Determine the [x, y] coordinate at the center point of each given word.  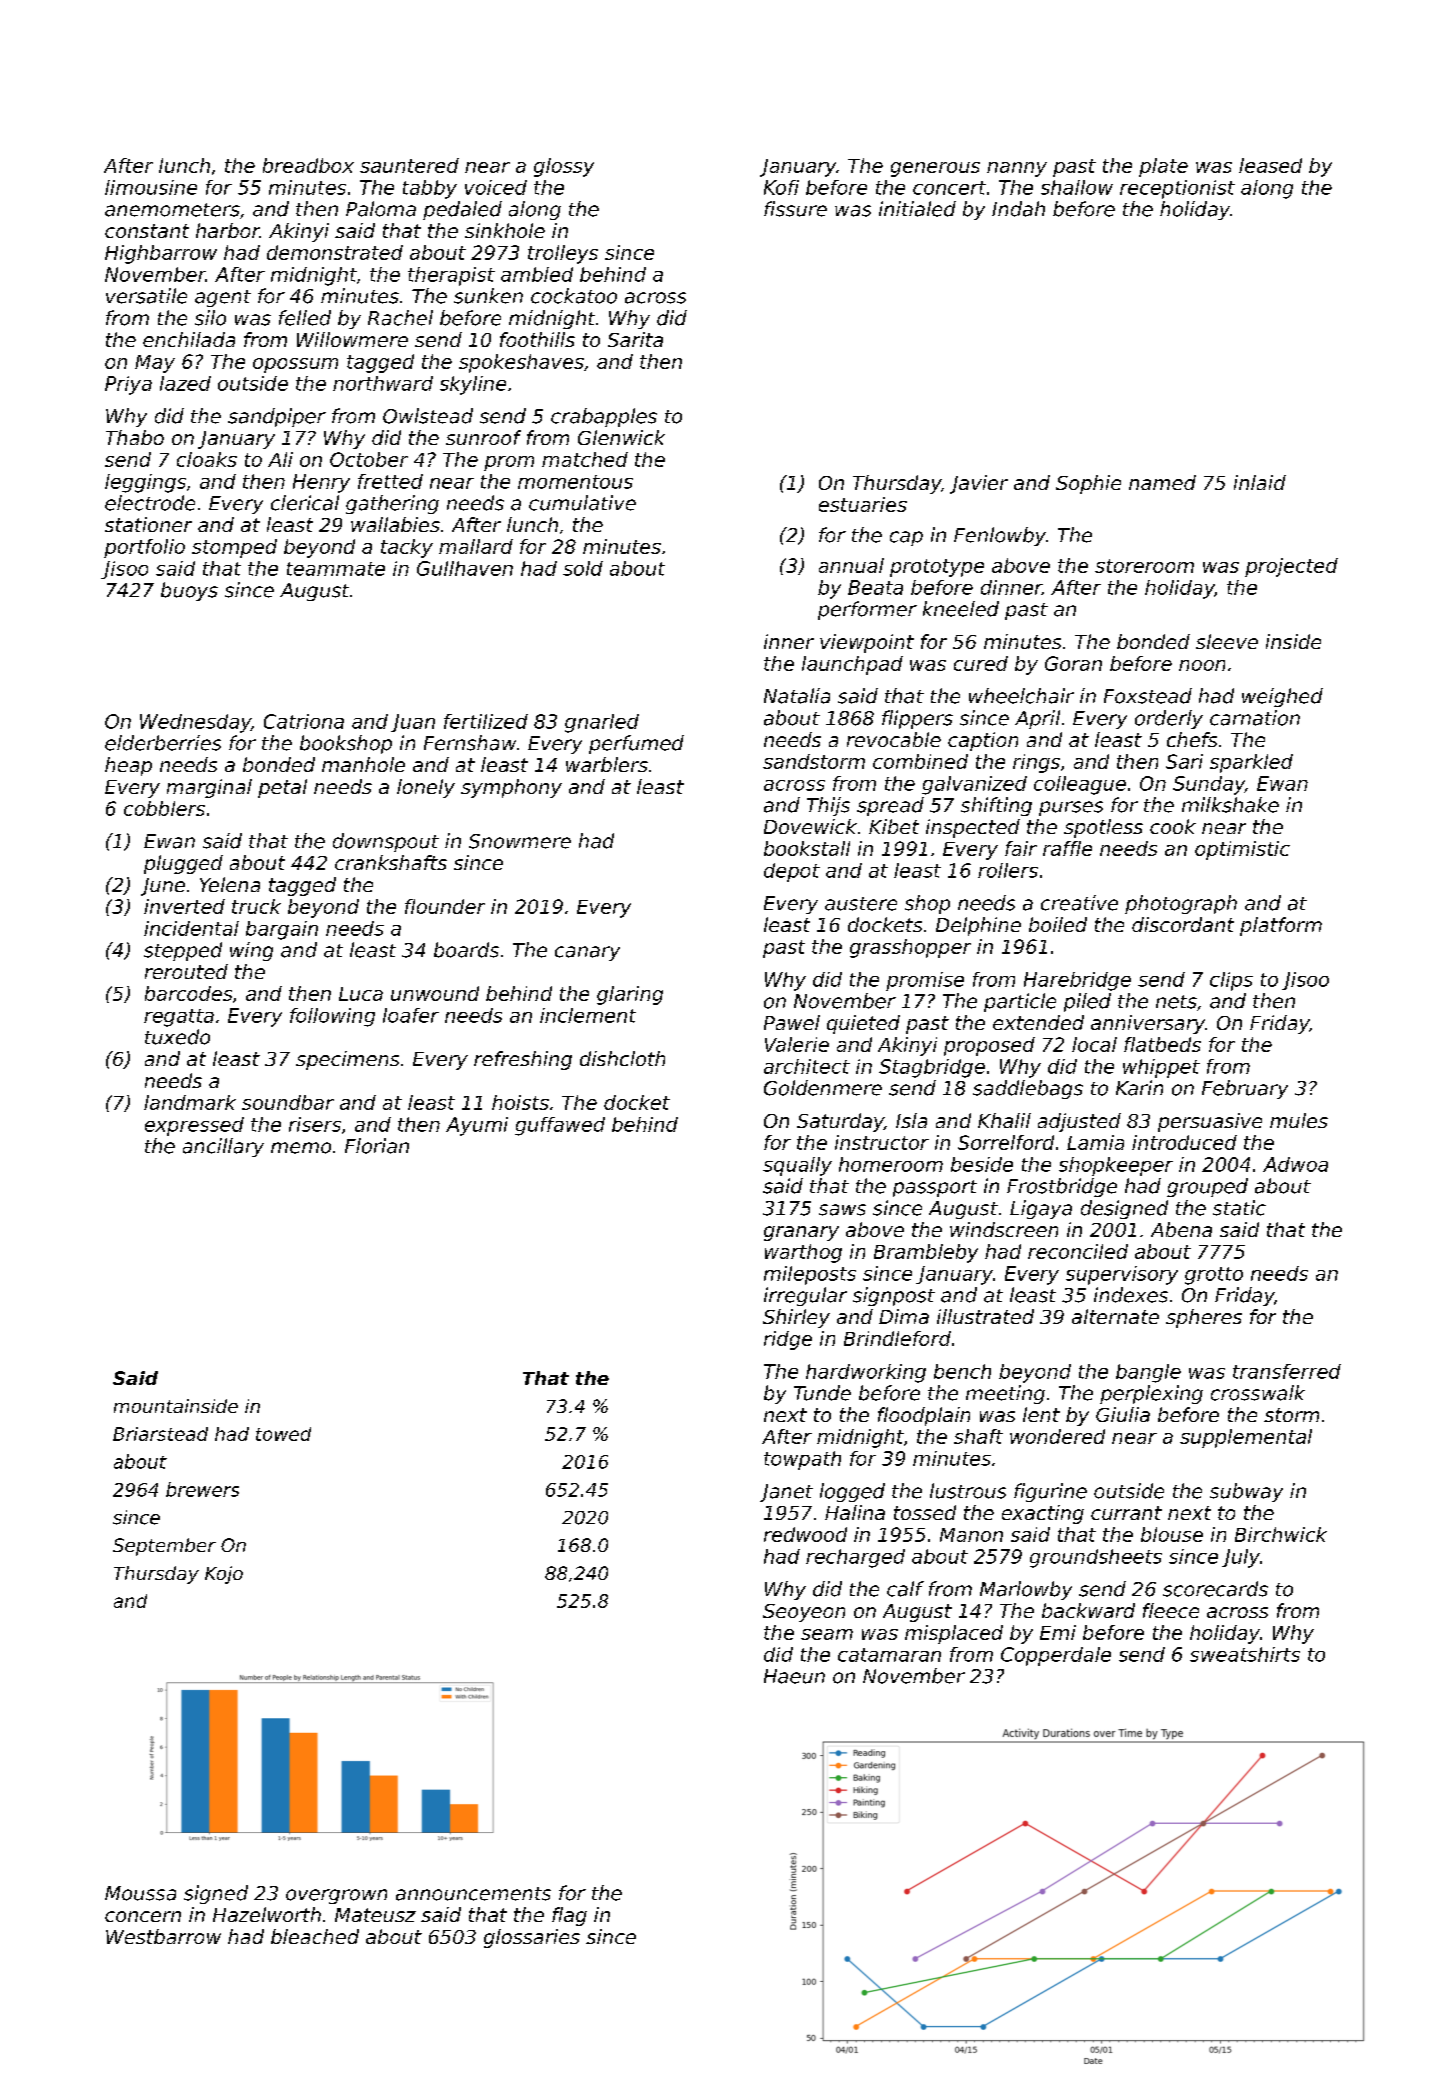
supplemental [1246, 1438]
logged [852, 1492]
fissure [795, 209]
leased [1270, 165]
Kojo [224, 1575]
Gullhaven [465, 568]
